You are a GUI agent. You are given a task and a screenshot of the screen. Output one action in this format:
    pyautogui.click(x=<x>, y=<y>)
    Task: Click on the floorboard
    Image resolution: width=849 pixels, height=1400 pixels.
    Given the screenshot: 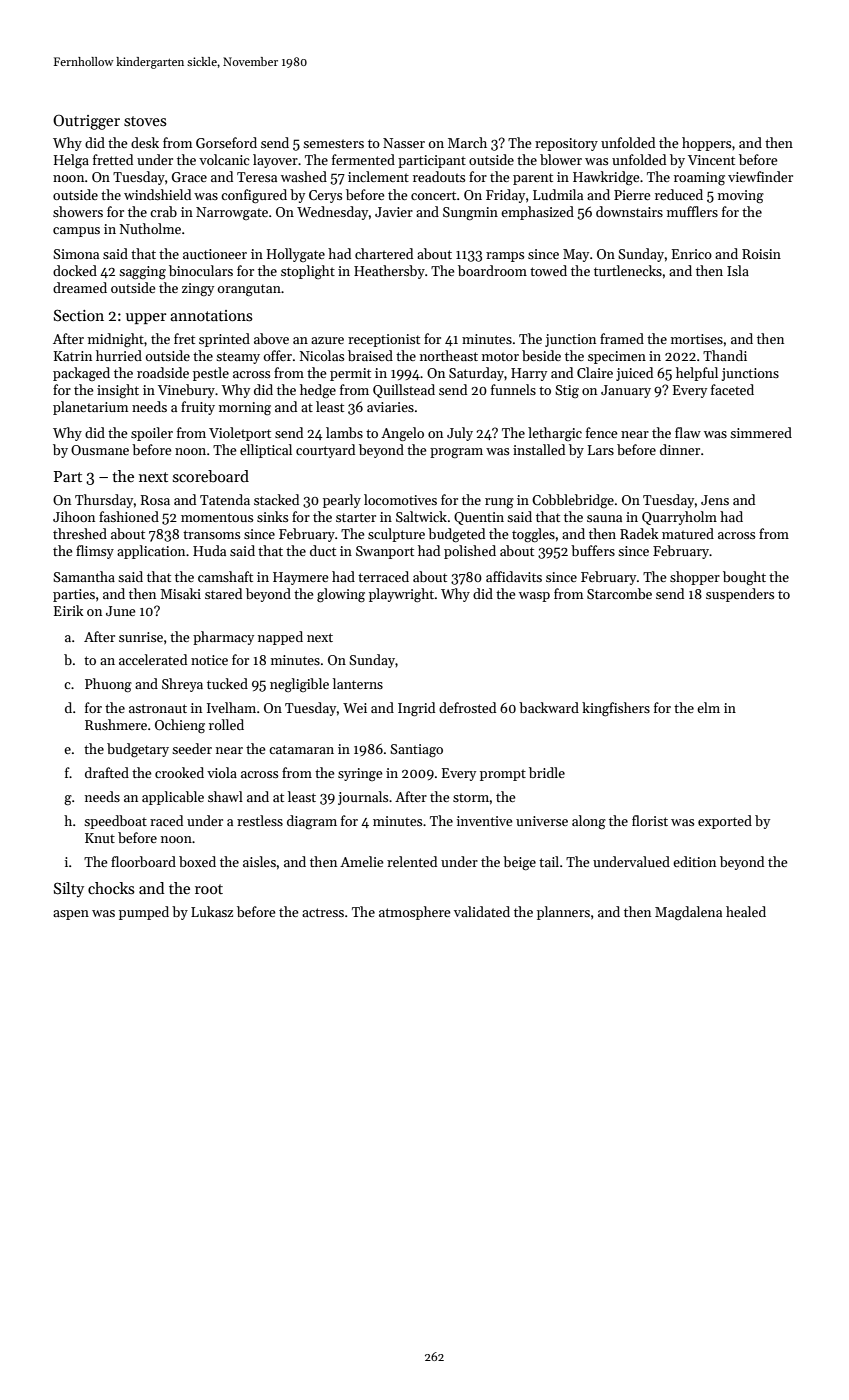 What is the action you would take?
    pyautogui.click(x=143, y=861)
